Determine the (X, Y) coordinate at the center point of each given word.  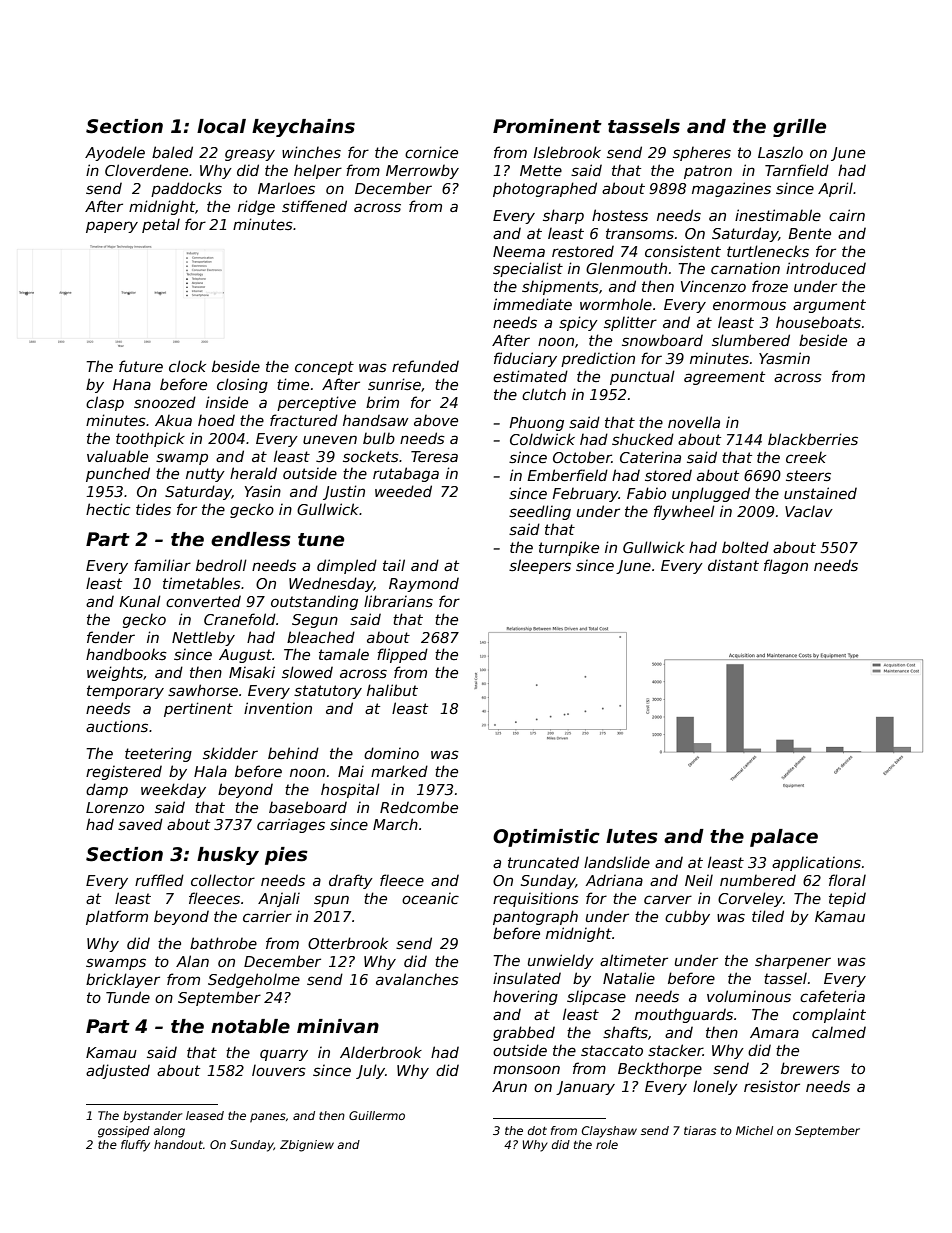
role (607, 1144)
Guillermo (377, 1115)
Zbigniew (307, 1146)
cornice (431, 152)
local (221, 126)
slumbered (751, 340)
